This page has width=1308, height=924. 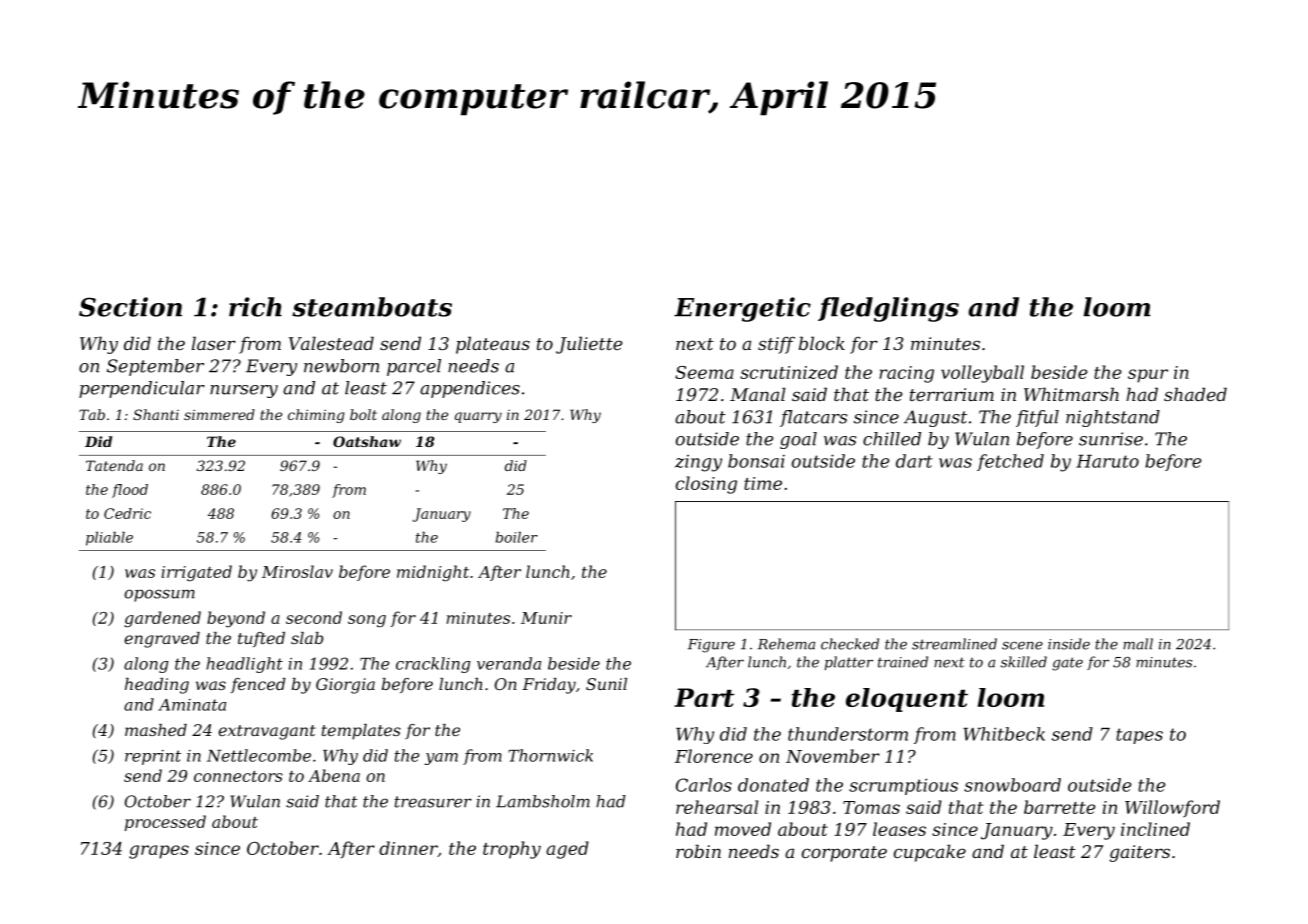 What do you see at coordinates (567, 850) in the page?
I see `aged` at bounding box center [567, 850].
